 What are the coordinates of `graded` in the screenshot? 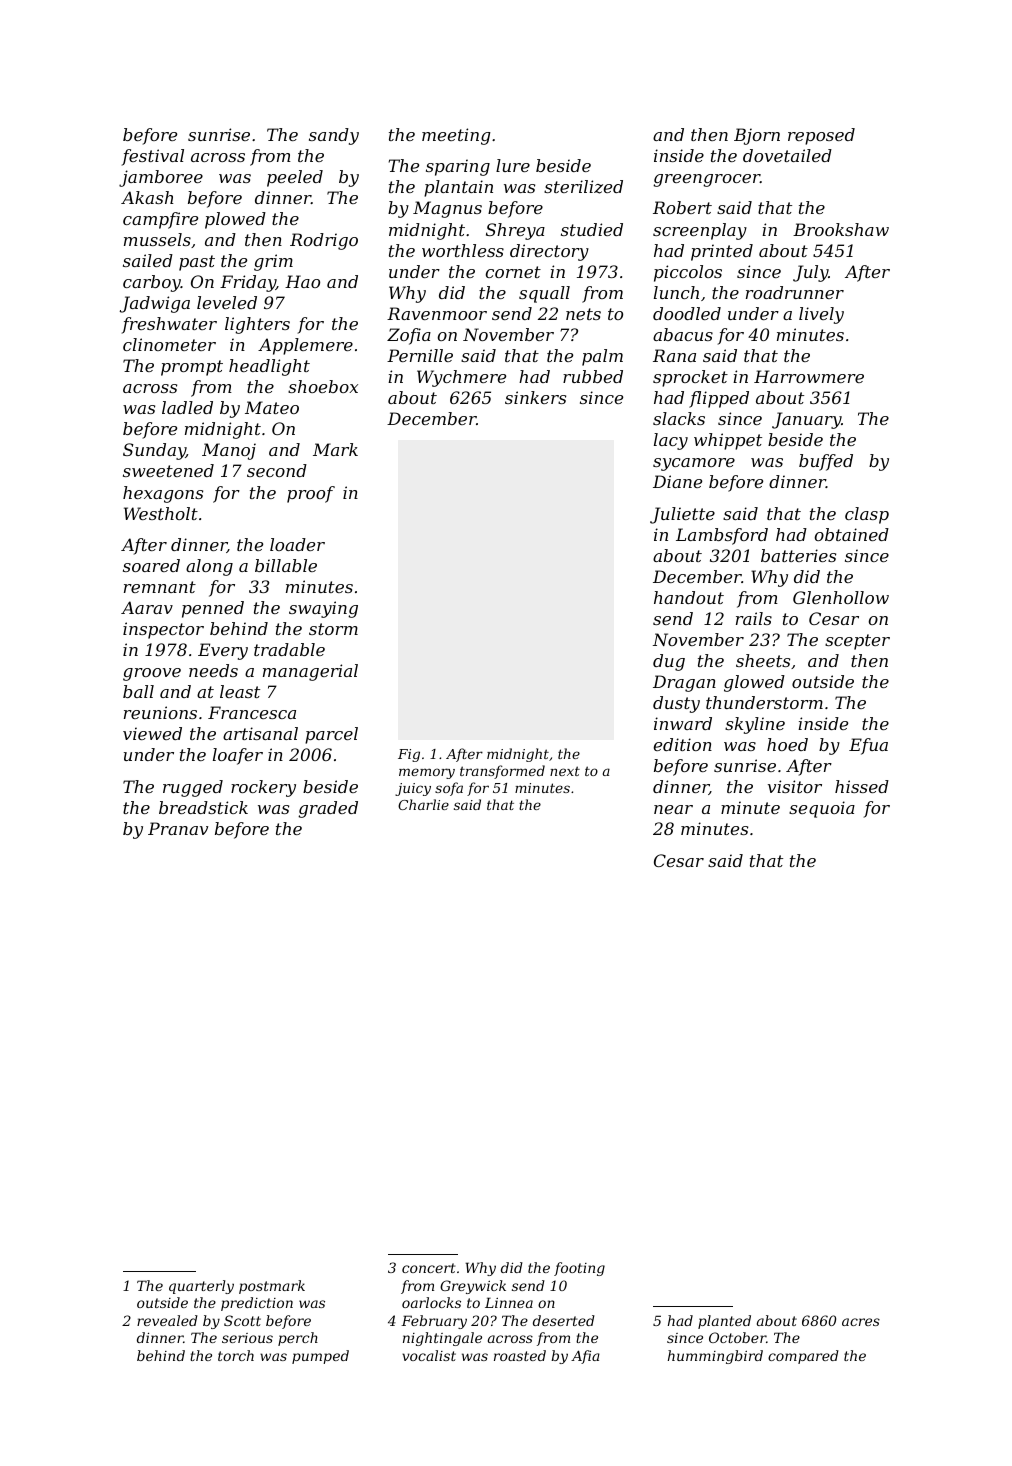 It's located at (328, 809).
